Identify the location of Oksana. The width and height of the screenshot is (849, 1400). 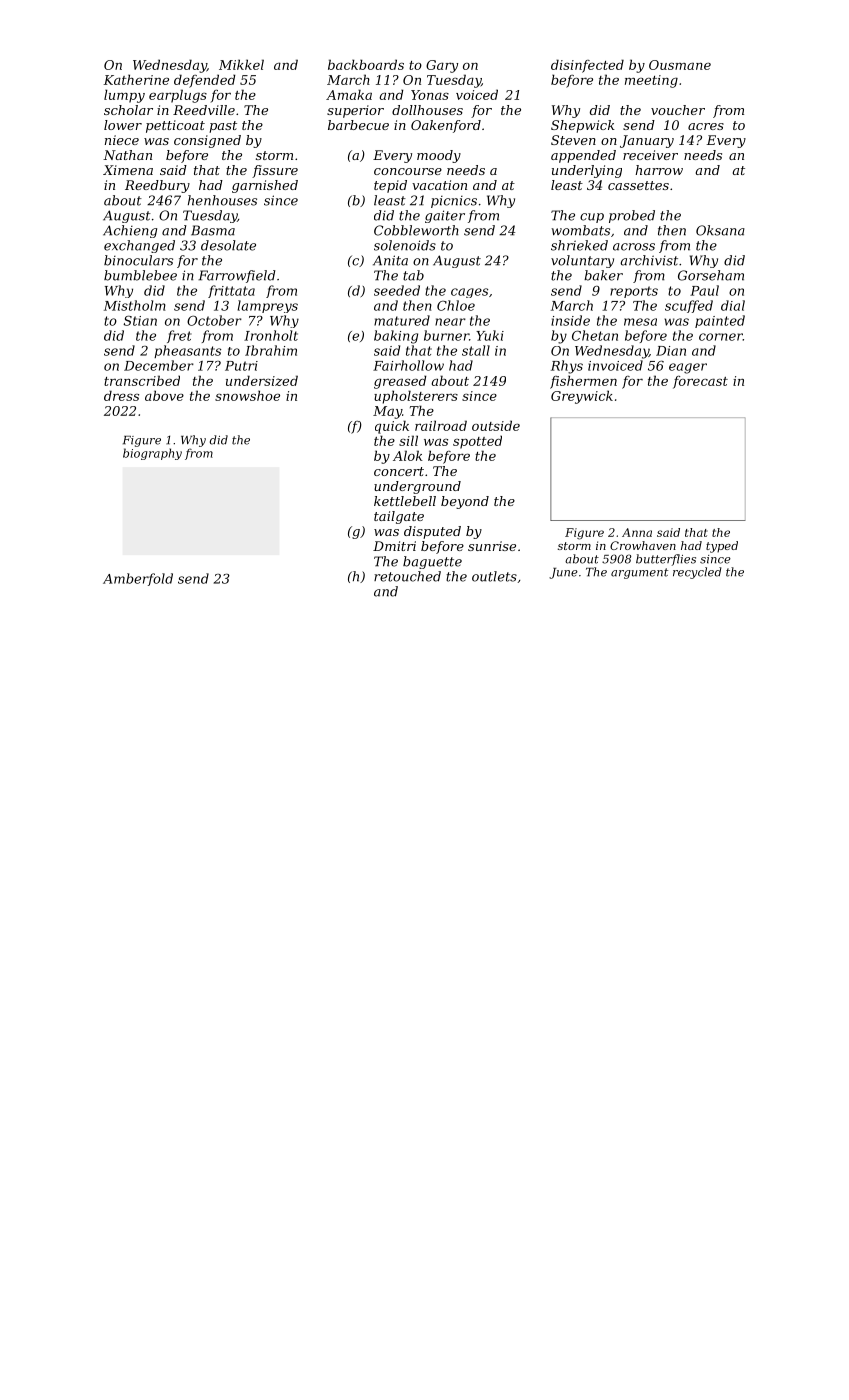
(720, 230).
